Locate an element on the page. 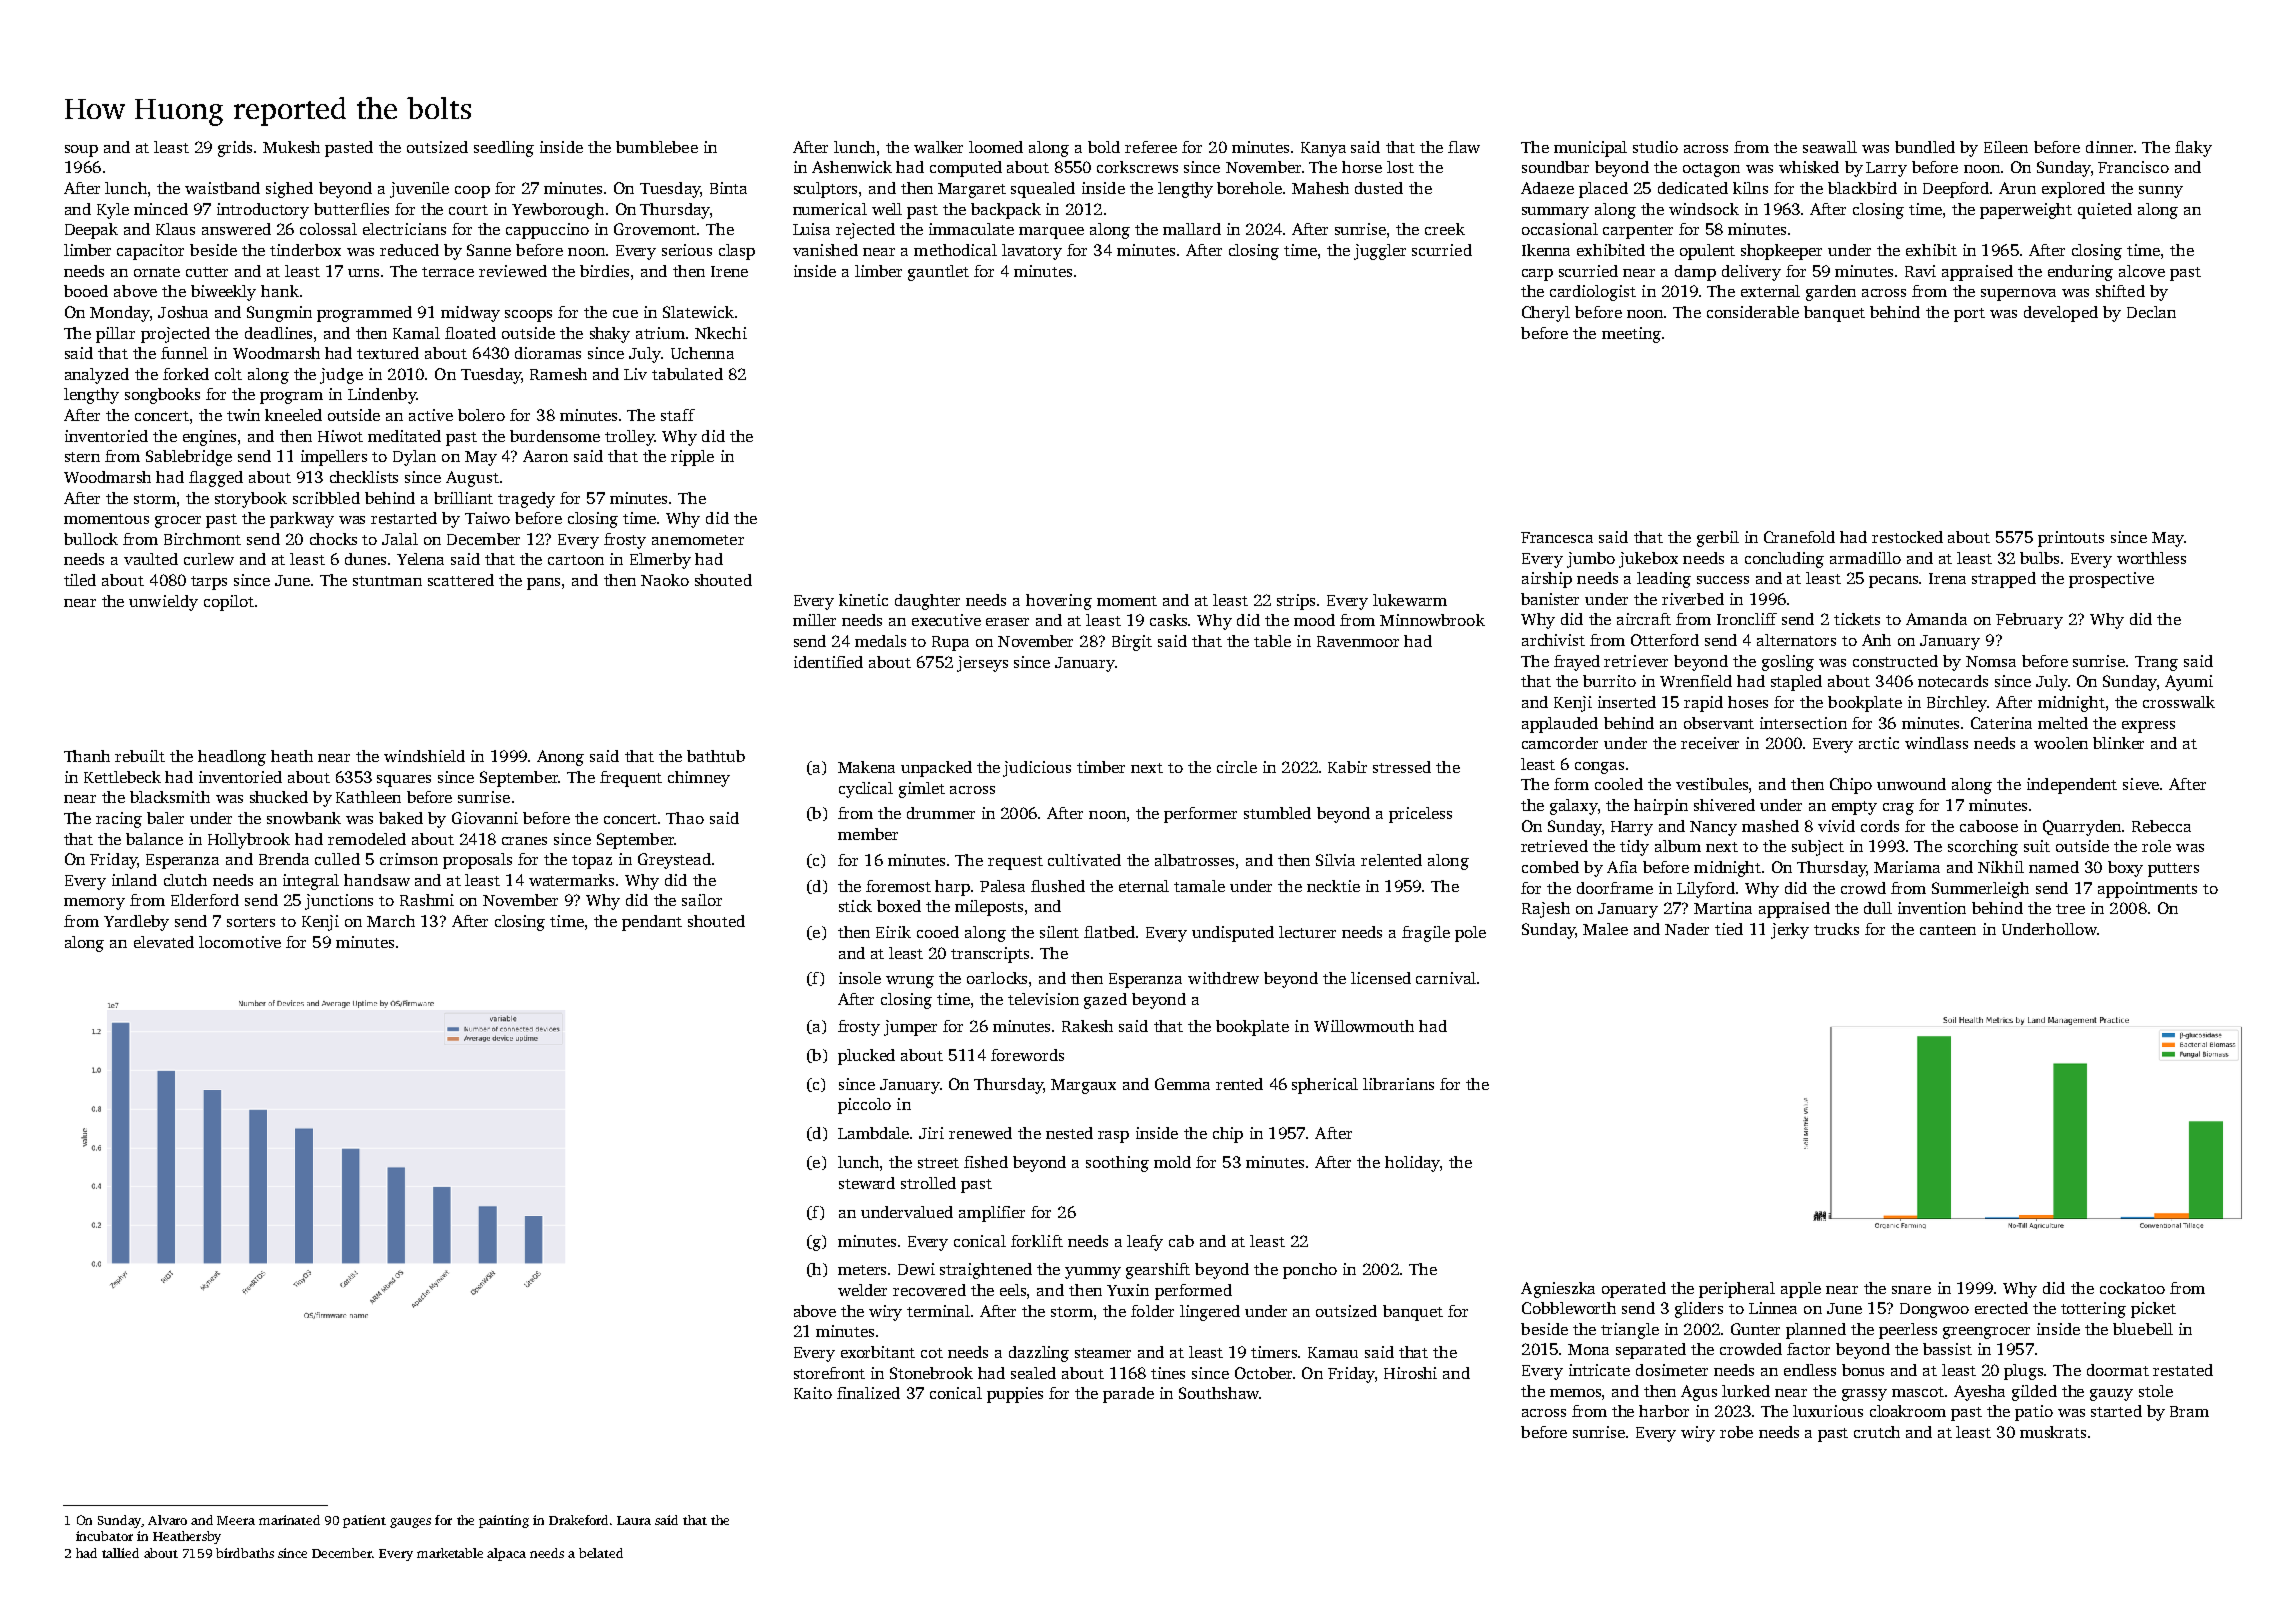  supernova is located at coordinates (2018, 295).
